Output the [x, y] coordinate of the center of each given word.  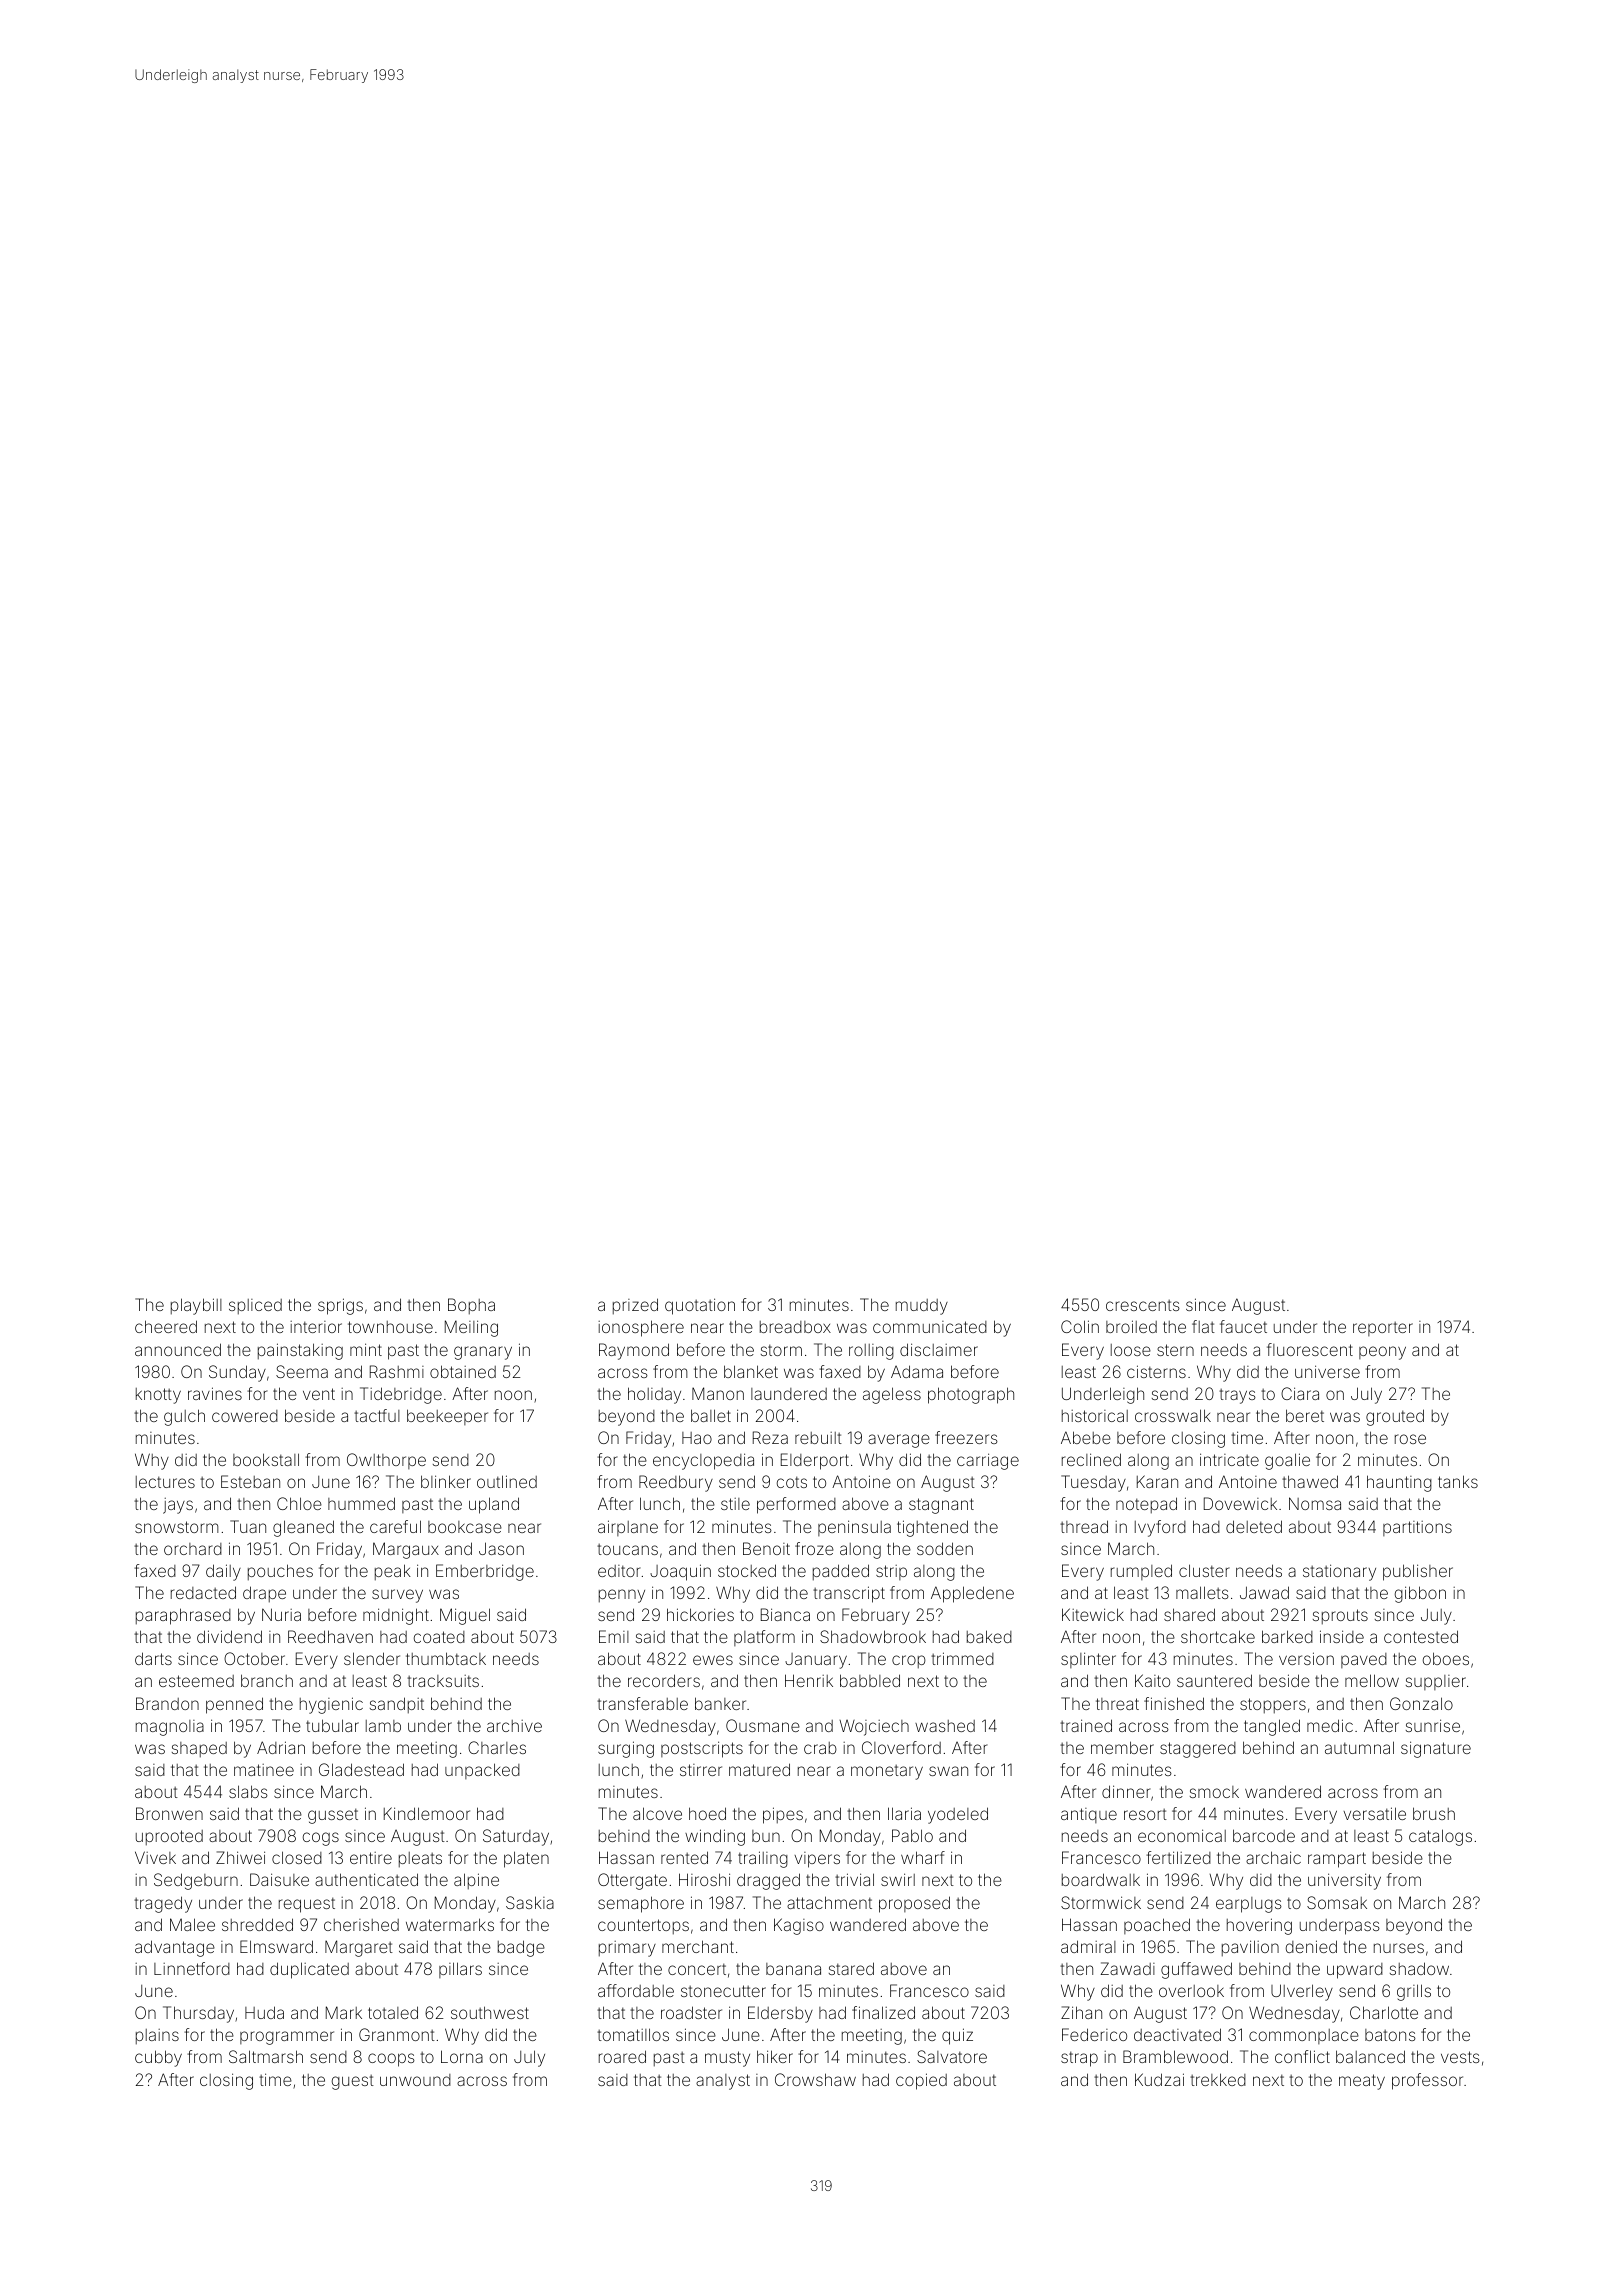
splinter [1088, 1660]
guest [353, 2082]
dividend [229, 1636]
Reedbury [676, 1483]
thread [1084, 1526]
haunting [1399, 1483]
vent [319, 1394]
